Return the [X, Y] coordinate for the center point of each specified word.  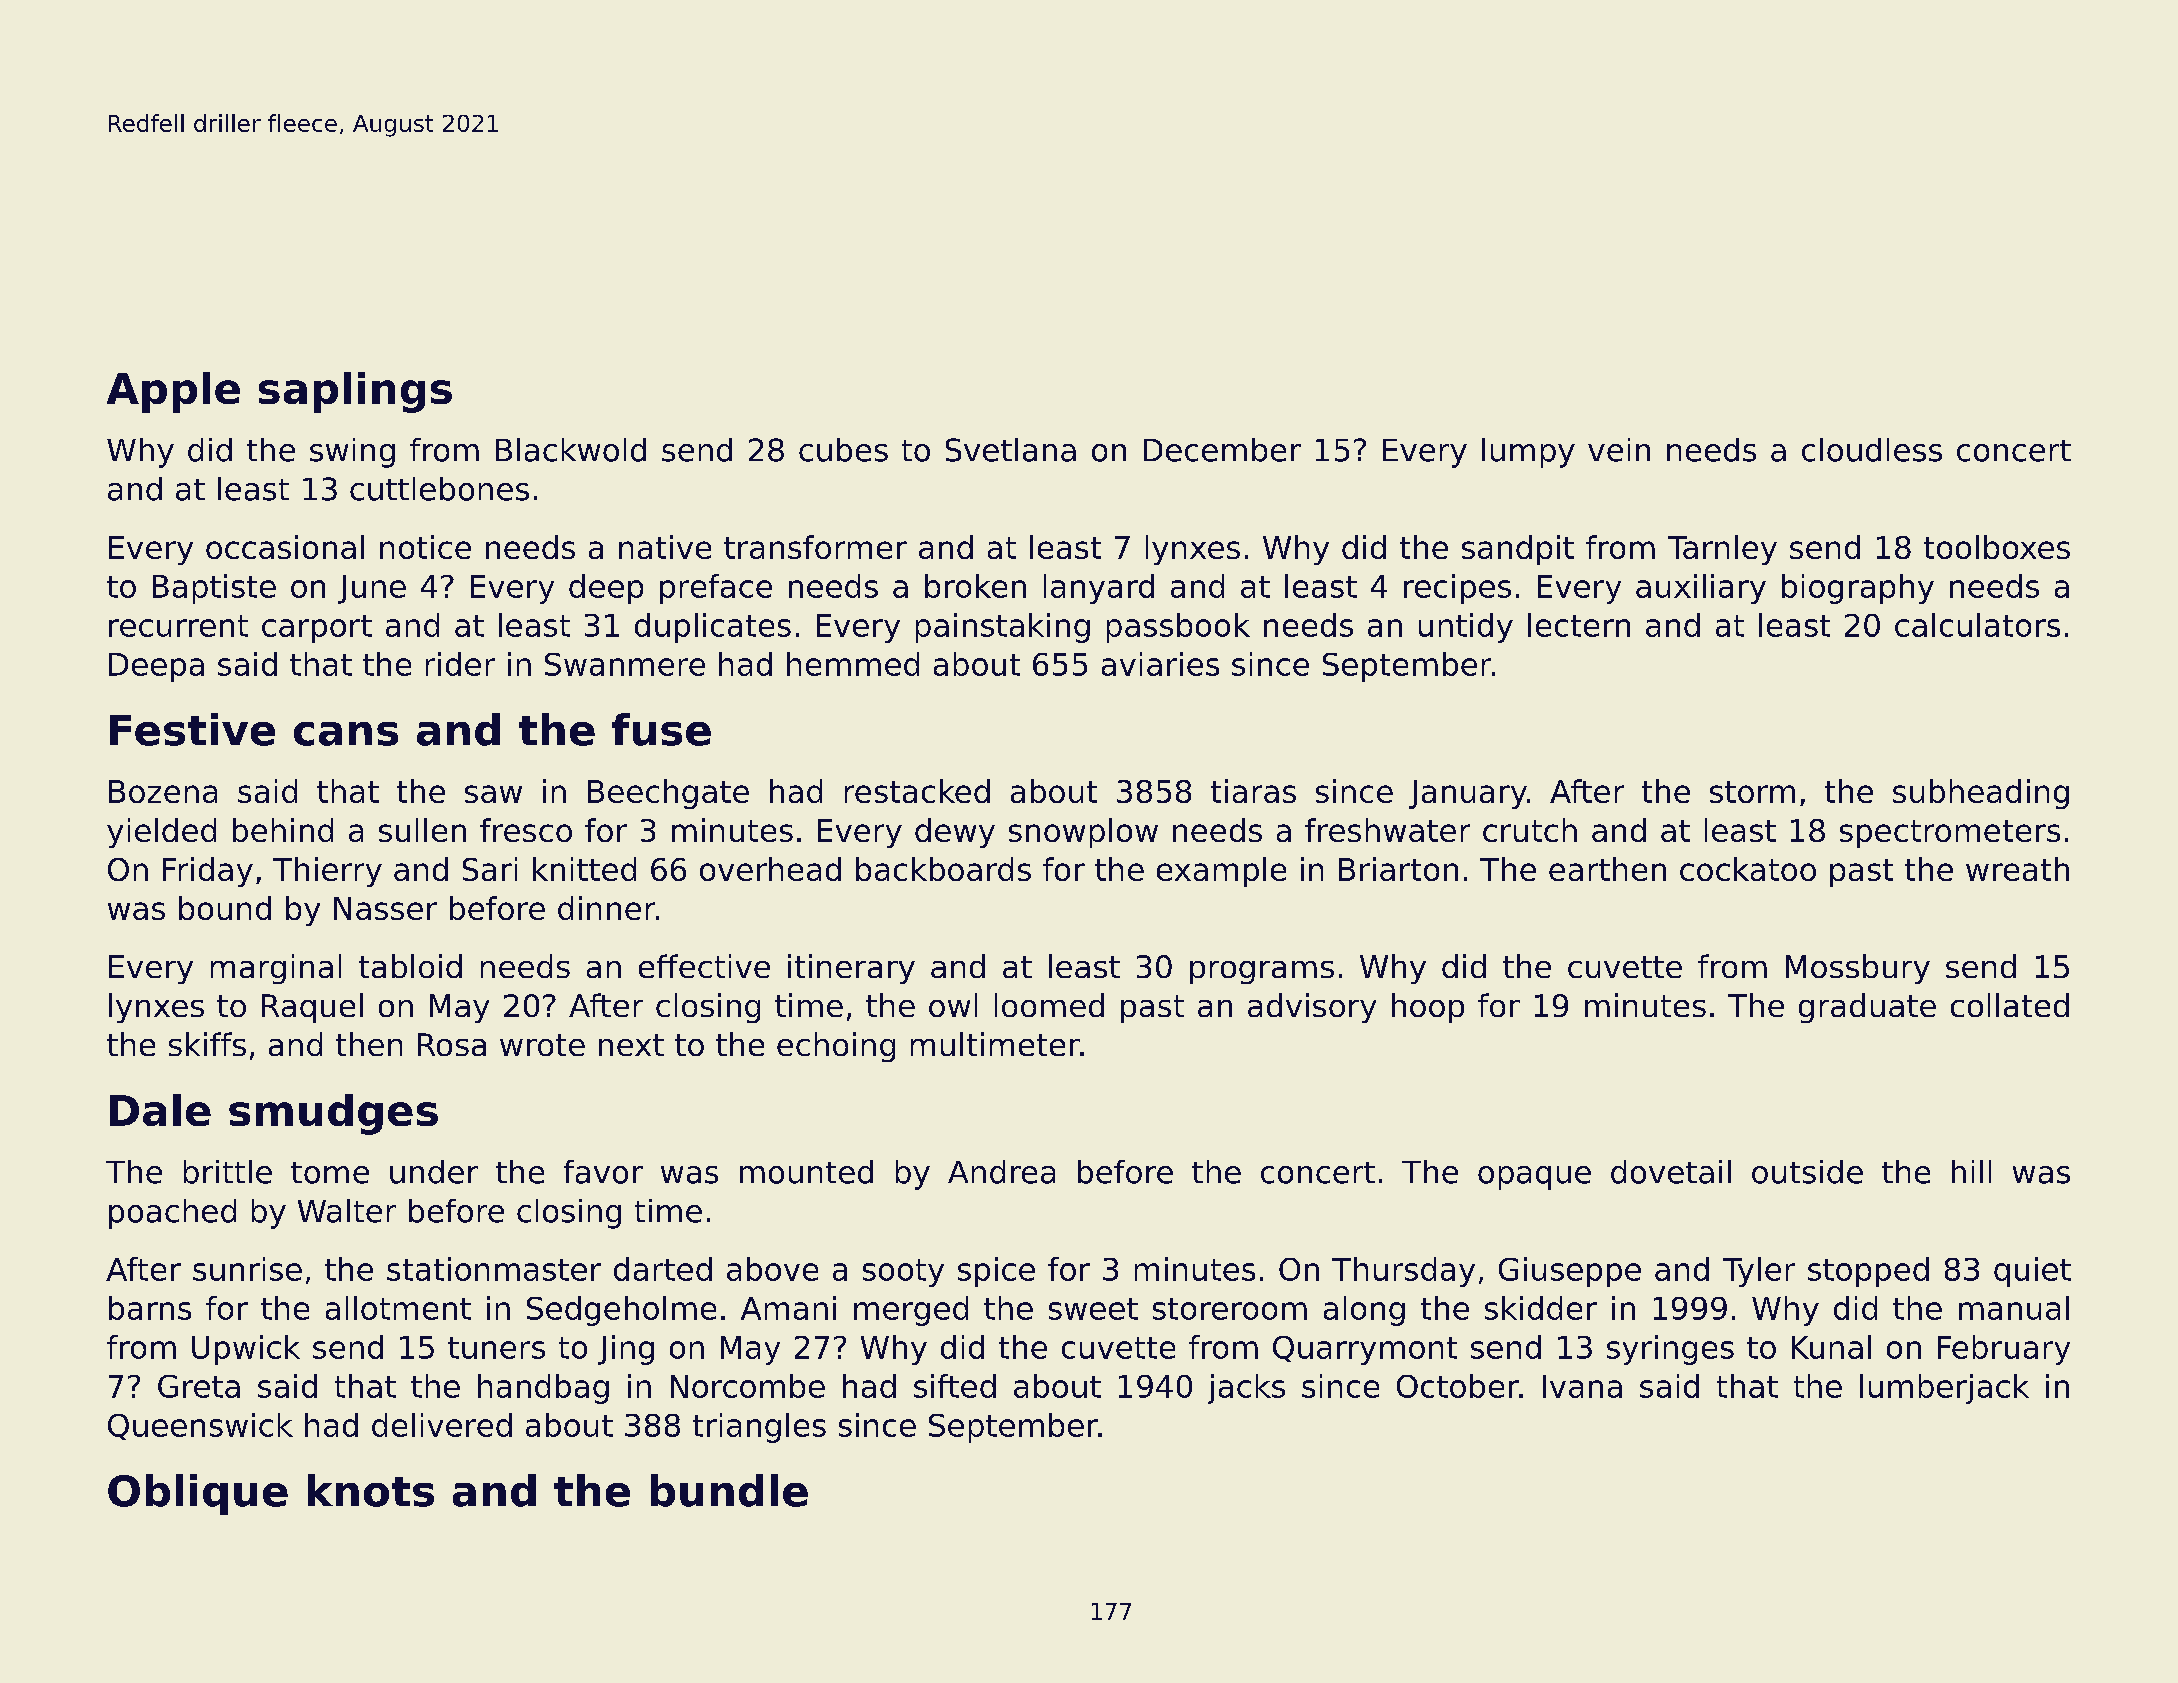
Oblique [198, 1494]
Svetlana [1011, 450]
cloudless [1872, 450]
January [1468, 794]
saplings [355, 392]
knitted [584, 869]
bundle [729, 1490]
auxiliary [1701, 589]
